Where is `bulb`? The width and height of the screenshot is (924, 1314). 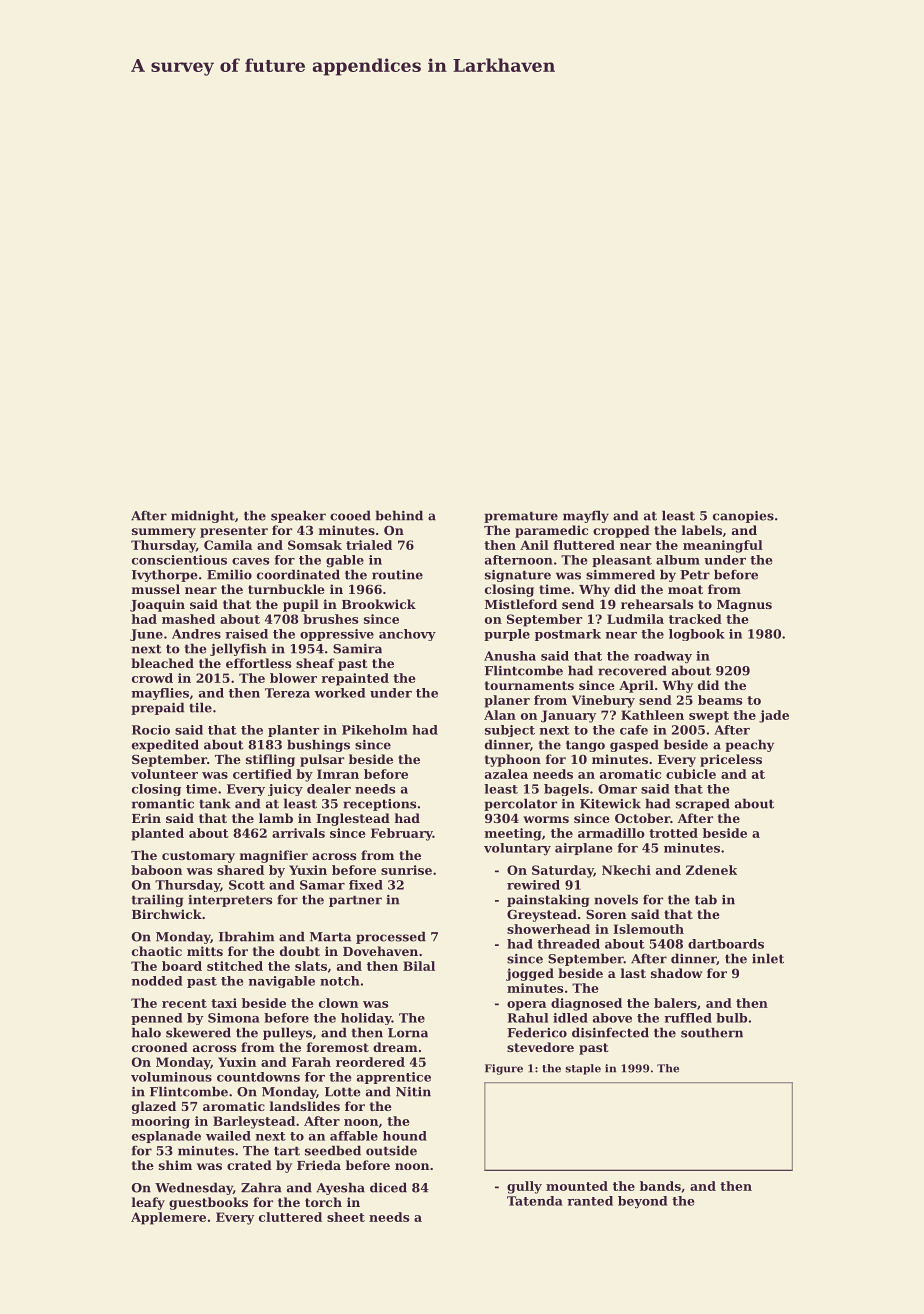
bulb is located at coordinates (731, 1018).
